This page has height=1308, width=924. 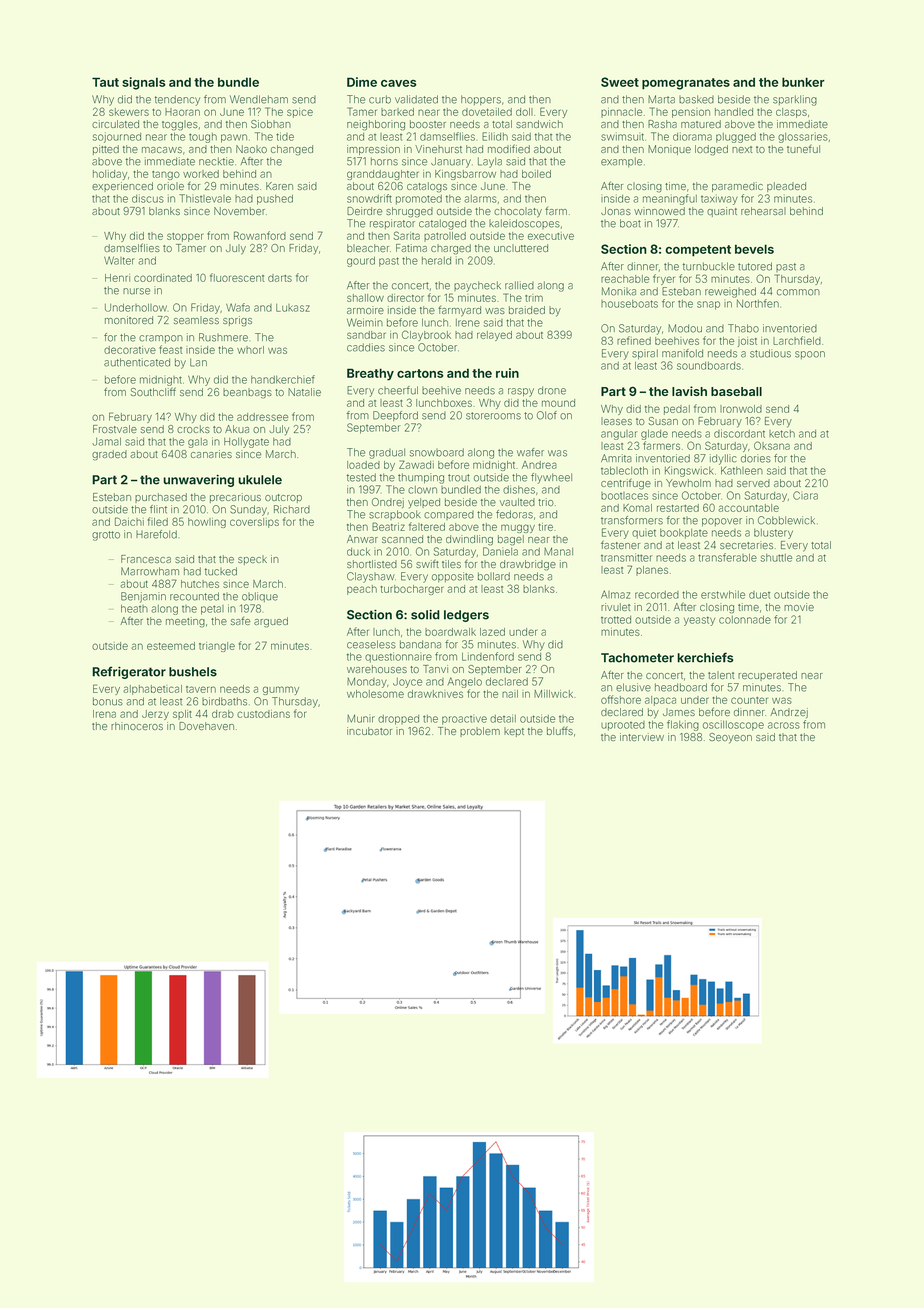 What do you see at coordinates (395, 416) in the page?
I see `Deepford` at bounding box center [395, 416].
